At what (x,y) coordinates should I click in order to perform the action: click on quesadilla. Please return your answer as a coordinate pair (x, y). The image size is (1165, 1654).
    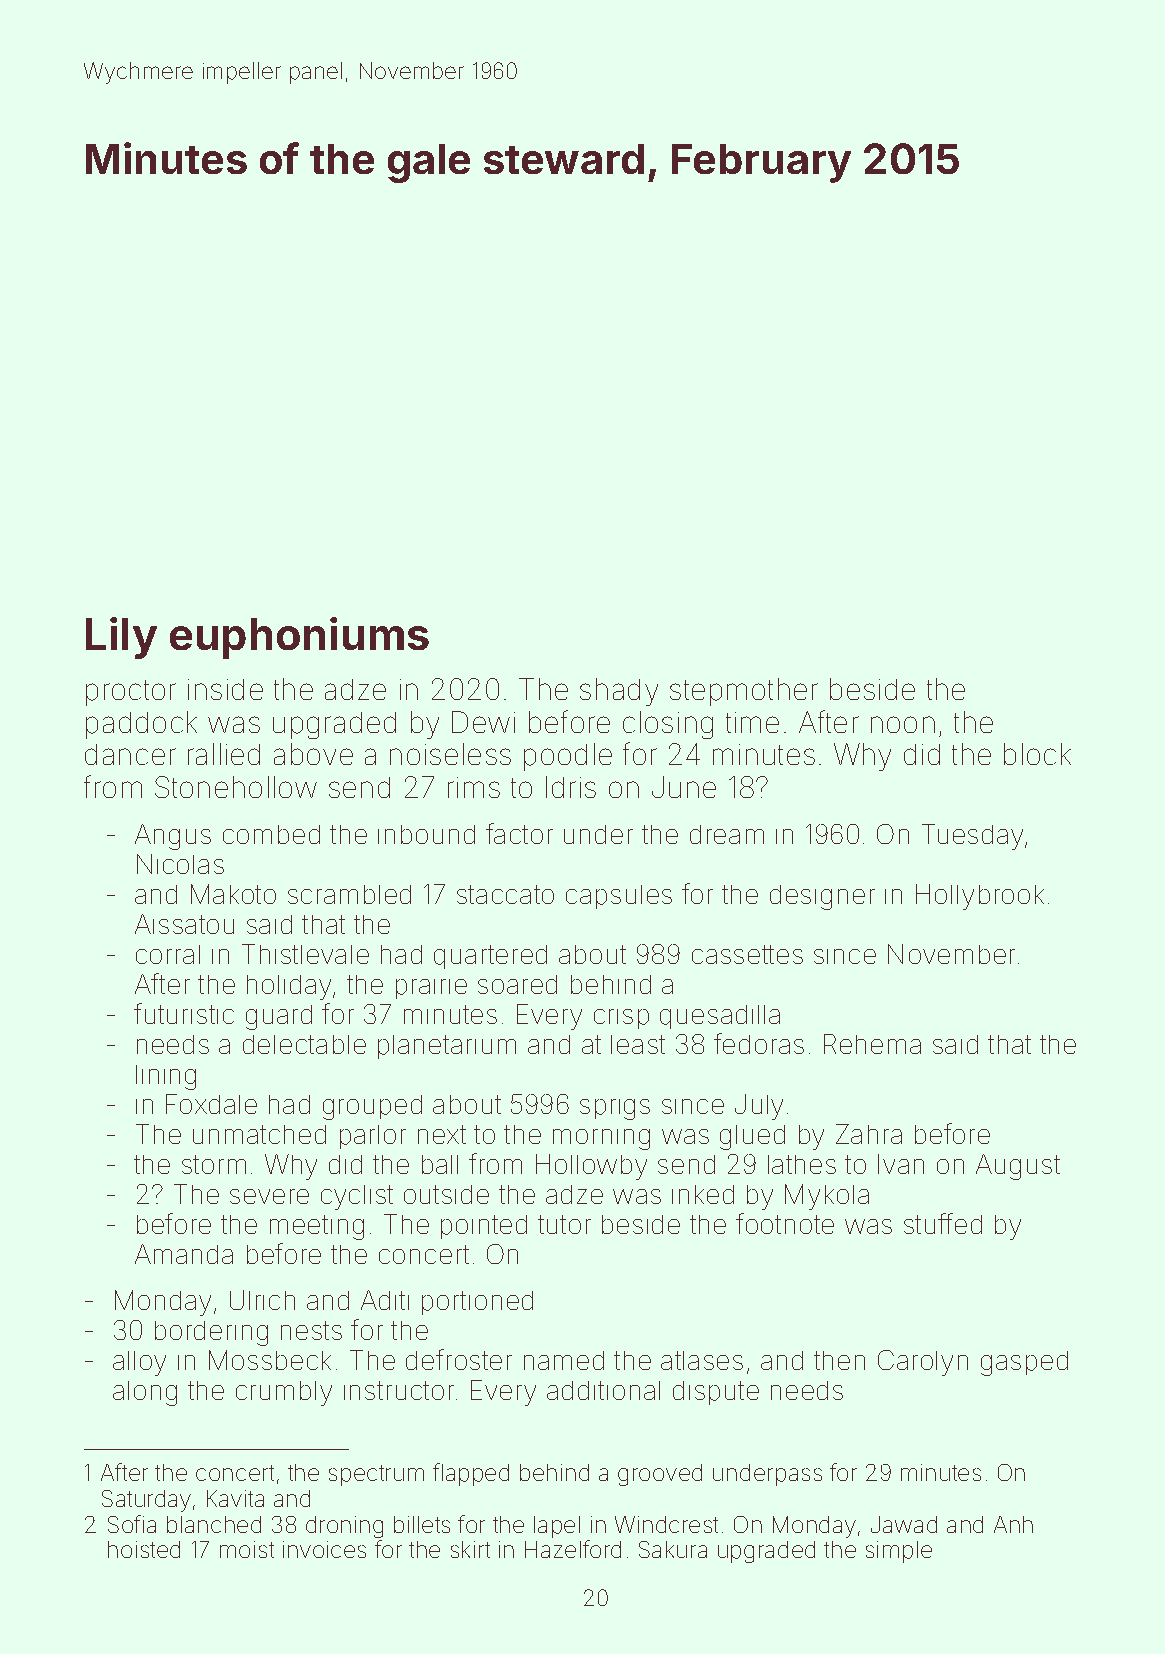
    Looking at the image, I should click on (720, 1017).
